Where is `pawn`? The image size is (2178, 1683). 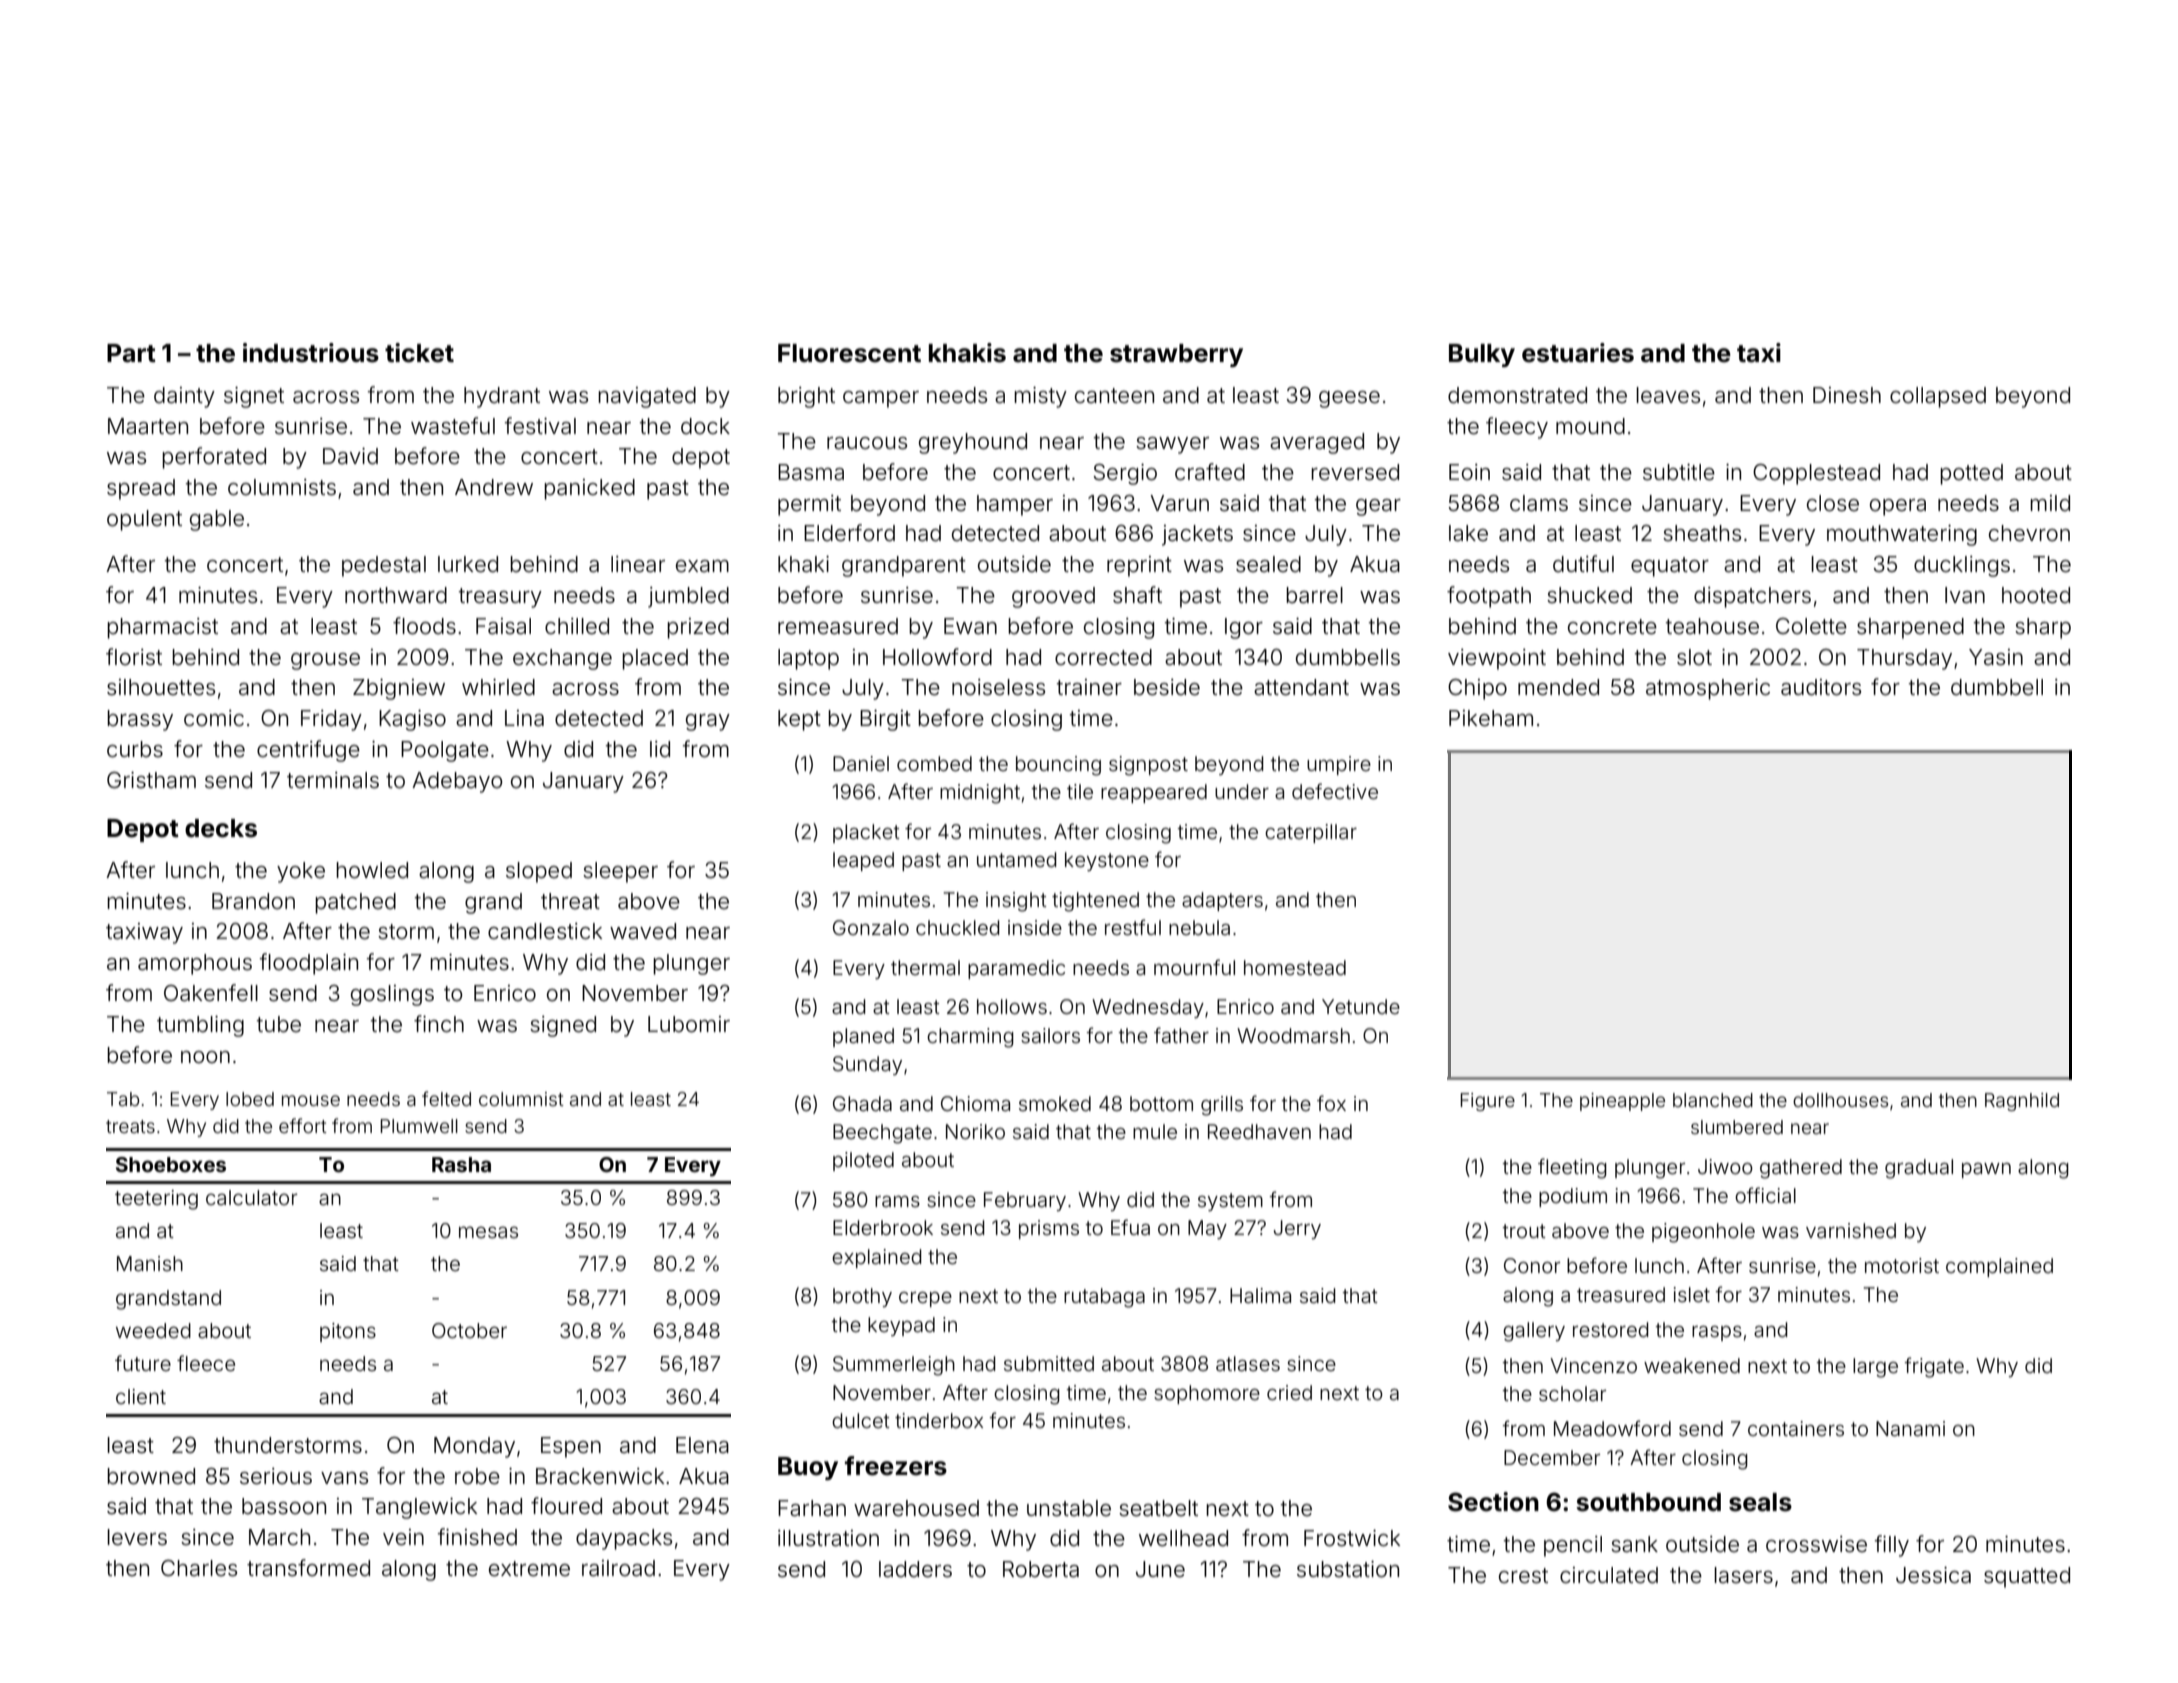 pawn is located at coordinates (1986, 1170).
